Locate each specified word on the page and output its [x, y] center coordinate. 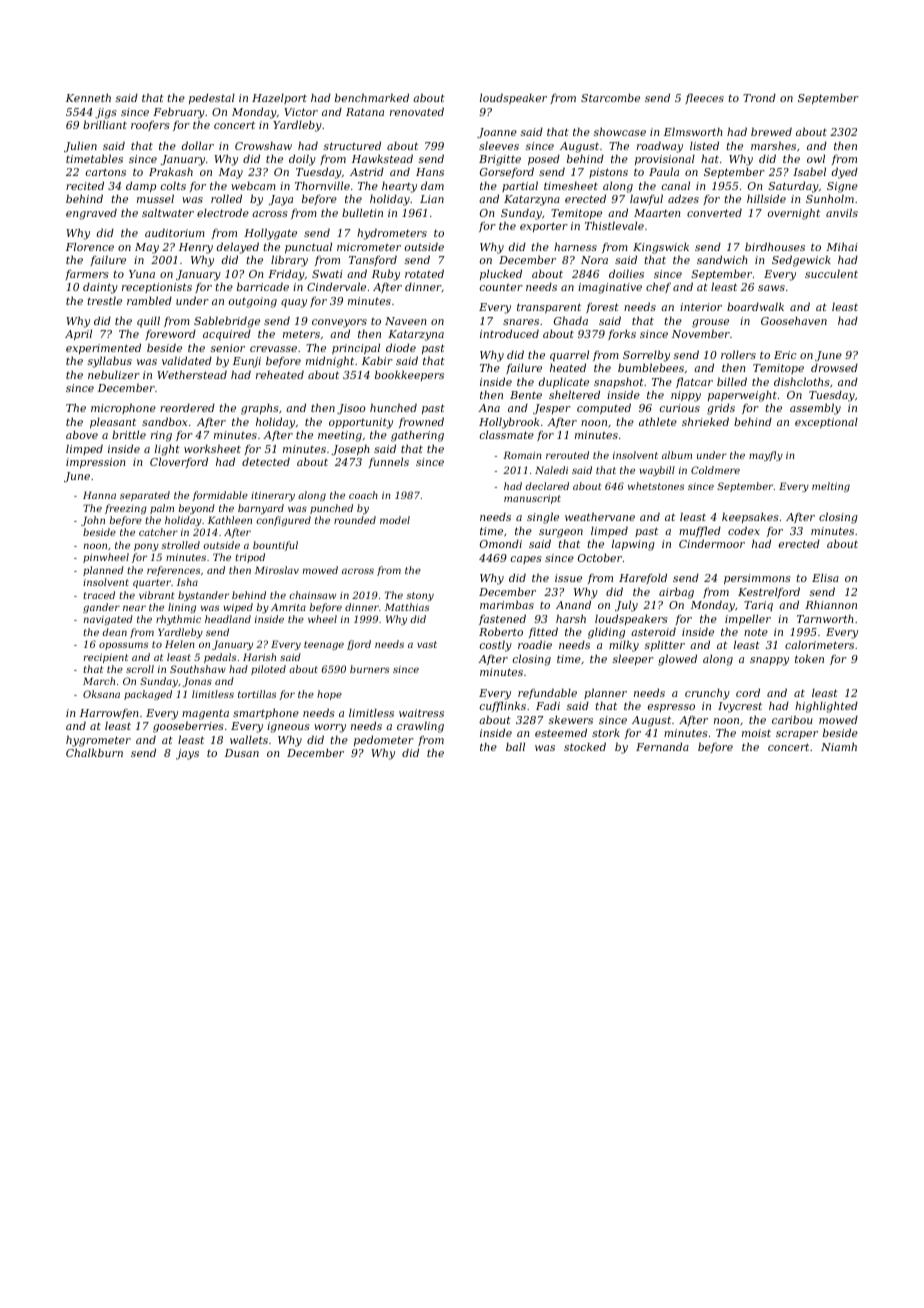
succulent [831, 273]
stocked [585, 746]
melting [831, 487]
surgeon [561, 533]
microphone [123, 408]
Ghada [571, 320]
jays [187, 754]
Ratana [365, 112]
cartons [106, 172]
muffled [700, 531]
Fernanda [662, 746]
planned [103, 571]
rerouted [567, 455]
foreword [170, 334]
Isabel [809, 171]
